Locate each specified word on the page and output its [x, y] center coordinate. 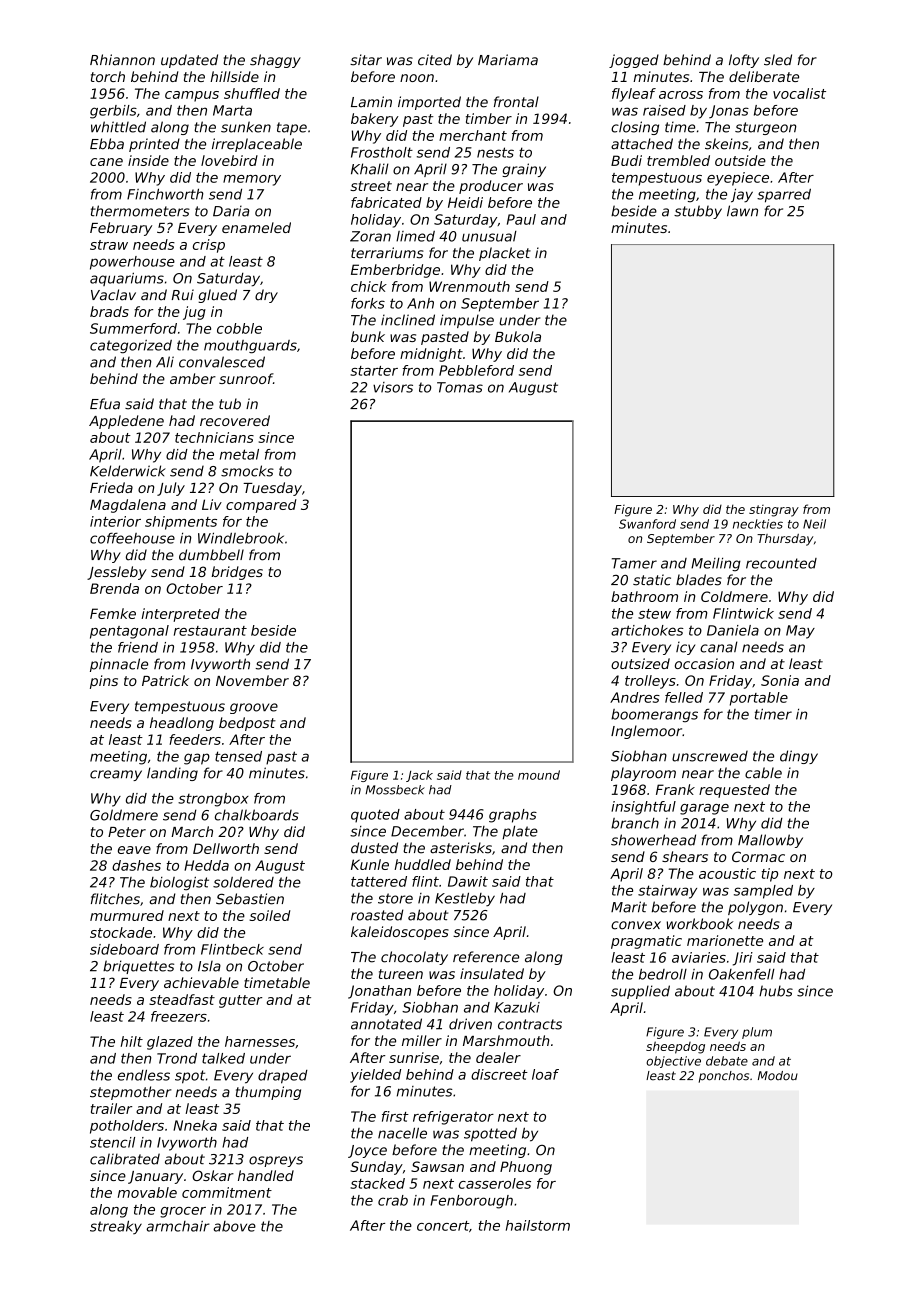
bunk [368, 336]
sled [778, 60]
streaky [116, 1227]
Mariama [508, 60]
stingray [774, 511]
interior [115, 521]
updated [189, 61]
